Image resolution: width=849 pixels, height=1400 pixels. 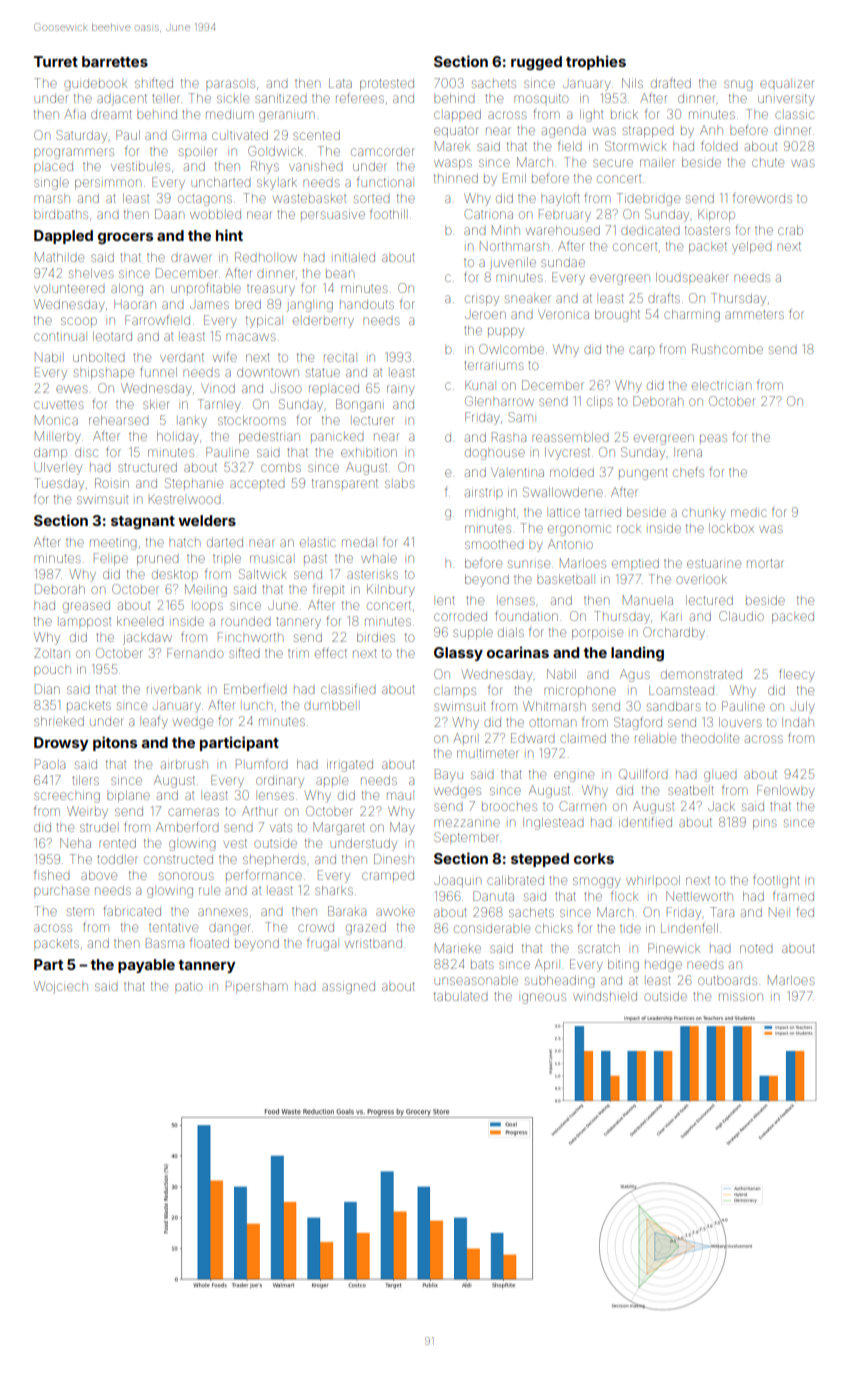 What do you see at coordinates (188, 986) in the image?
I see `patio` at bounding box center [188, 986].
